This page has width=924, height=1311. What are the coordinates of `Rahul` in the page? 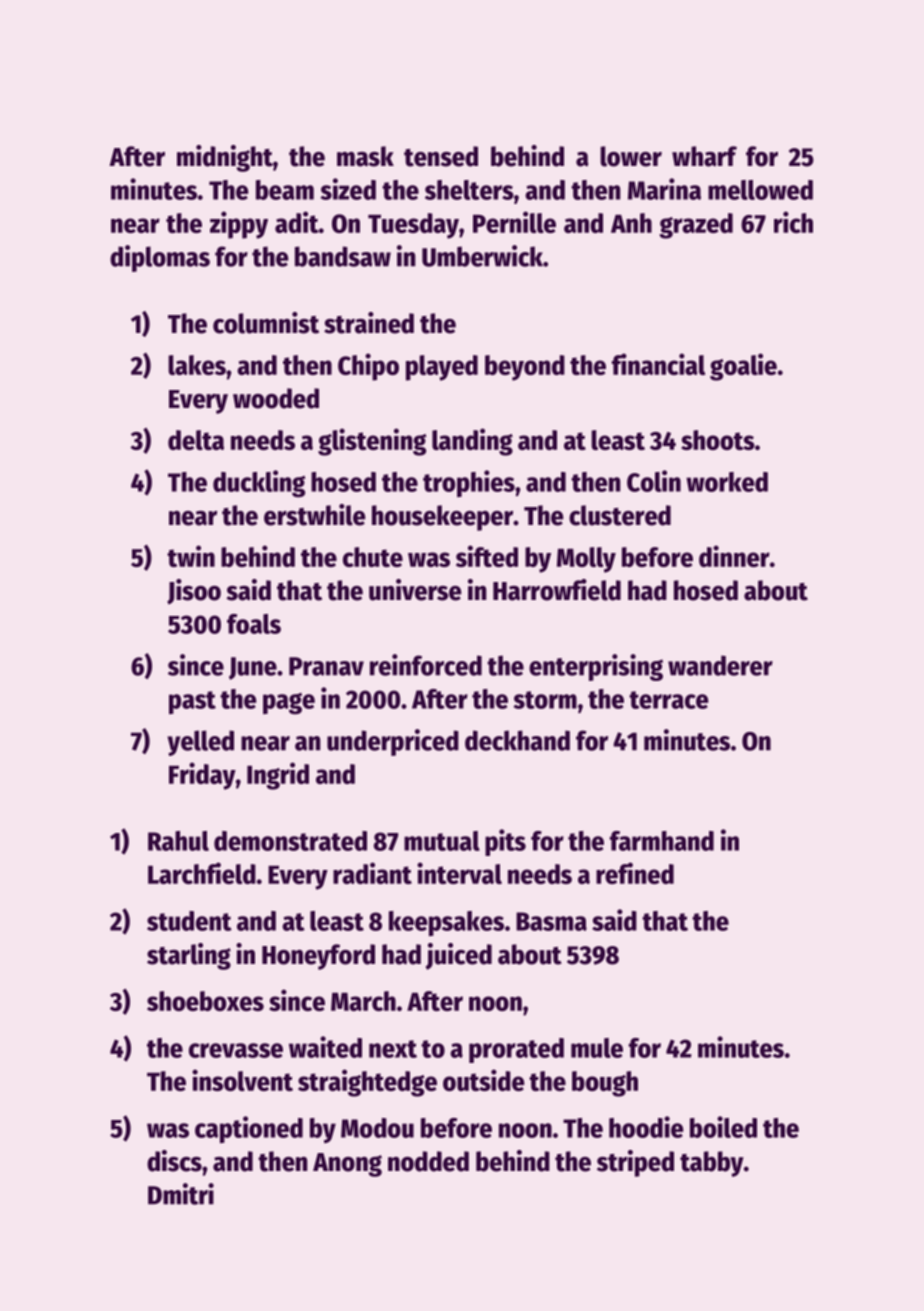 It's located at (178, 841).
